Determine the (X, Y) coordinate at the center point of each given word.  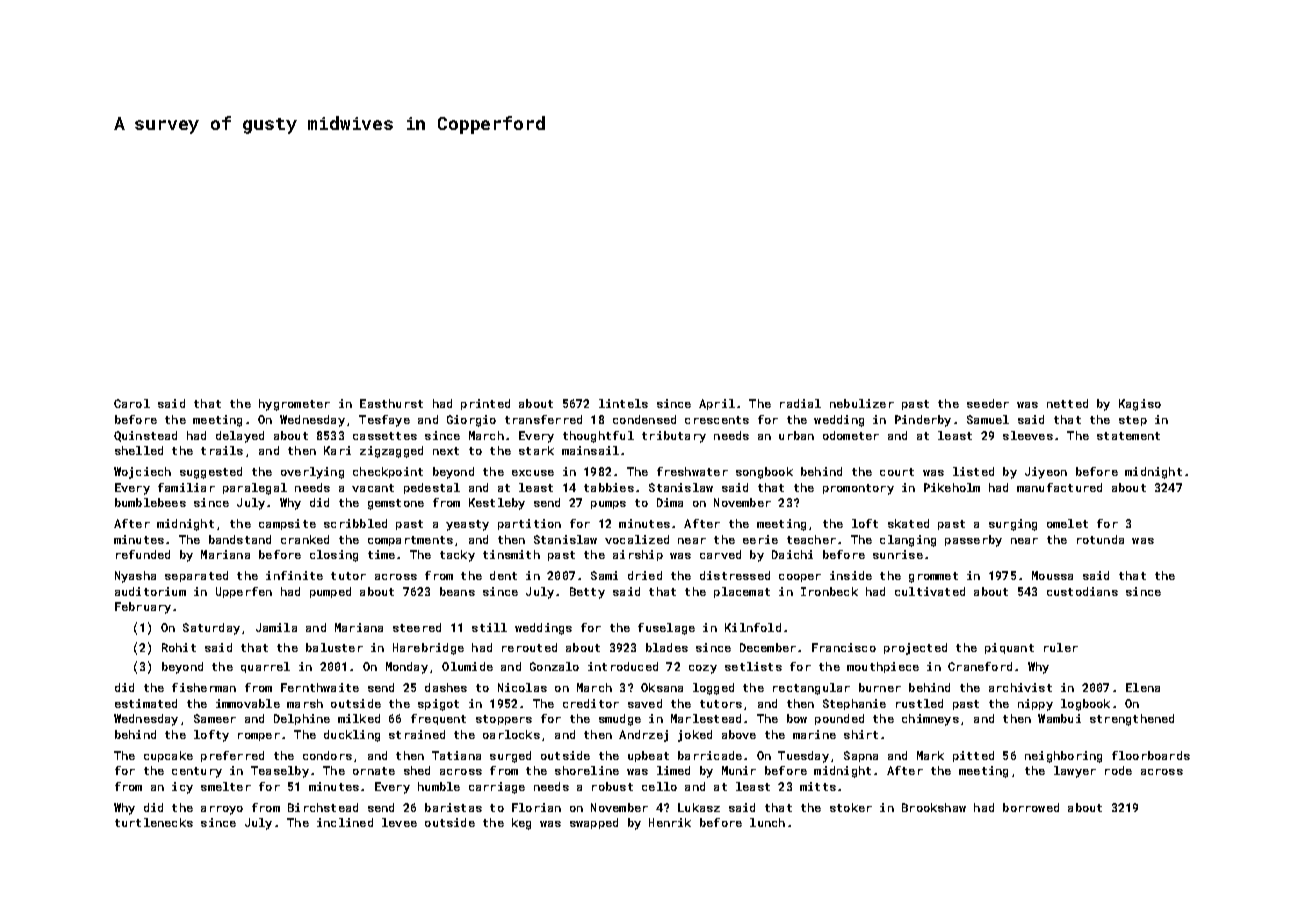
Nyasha (135, 577)
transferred (543, 419)
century (197, 772)
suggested (211, 473)
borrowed (1031, 807)
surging (1013, 525)
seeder (988, 403)
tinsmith (511, 554)
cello (659, 786)
